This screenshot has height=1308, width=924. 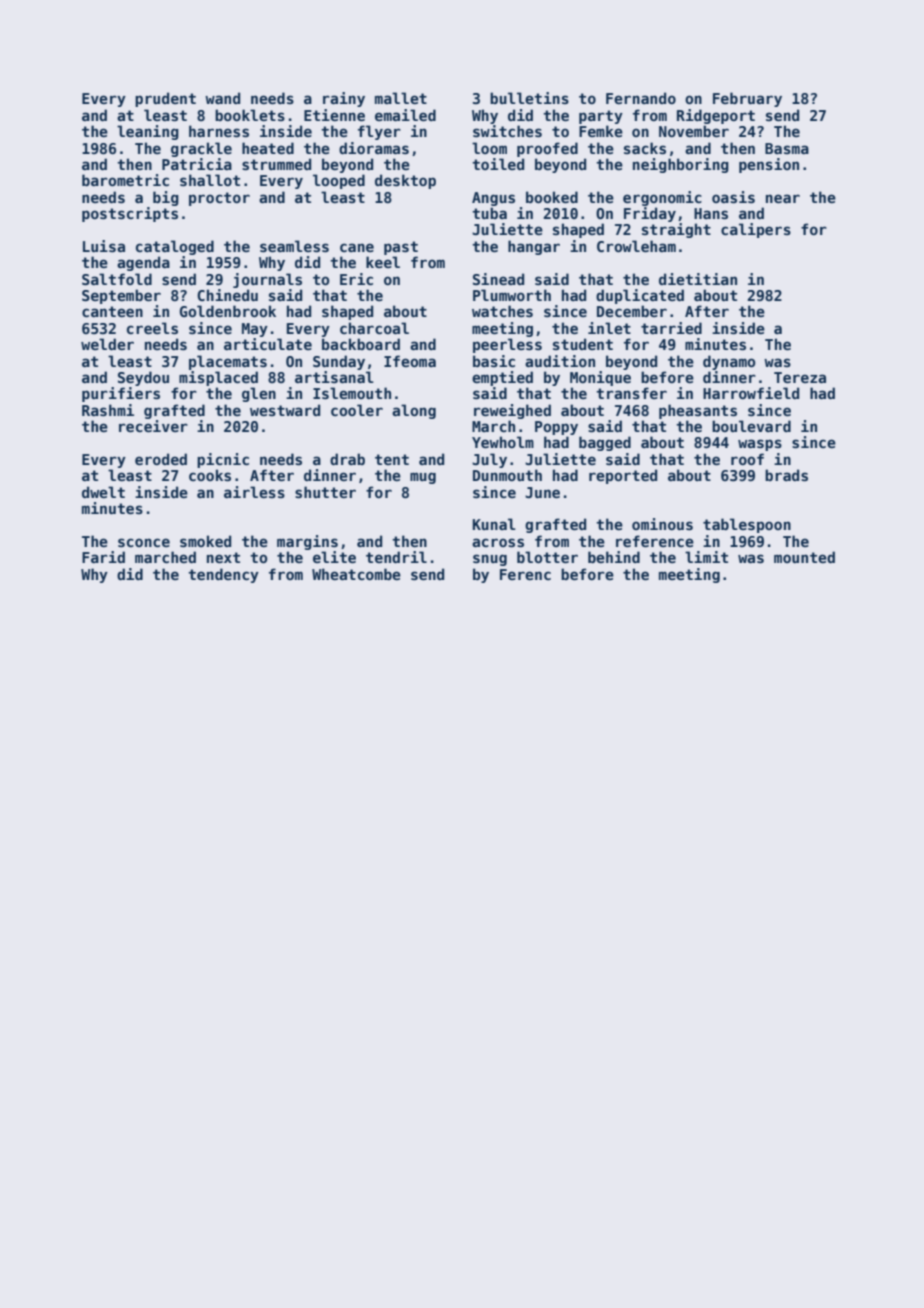 What do you see at coordinates (529, 98) in the screenshot?
I see `bulletins` at bounding box center [529, 98].
